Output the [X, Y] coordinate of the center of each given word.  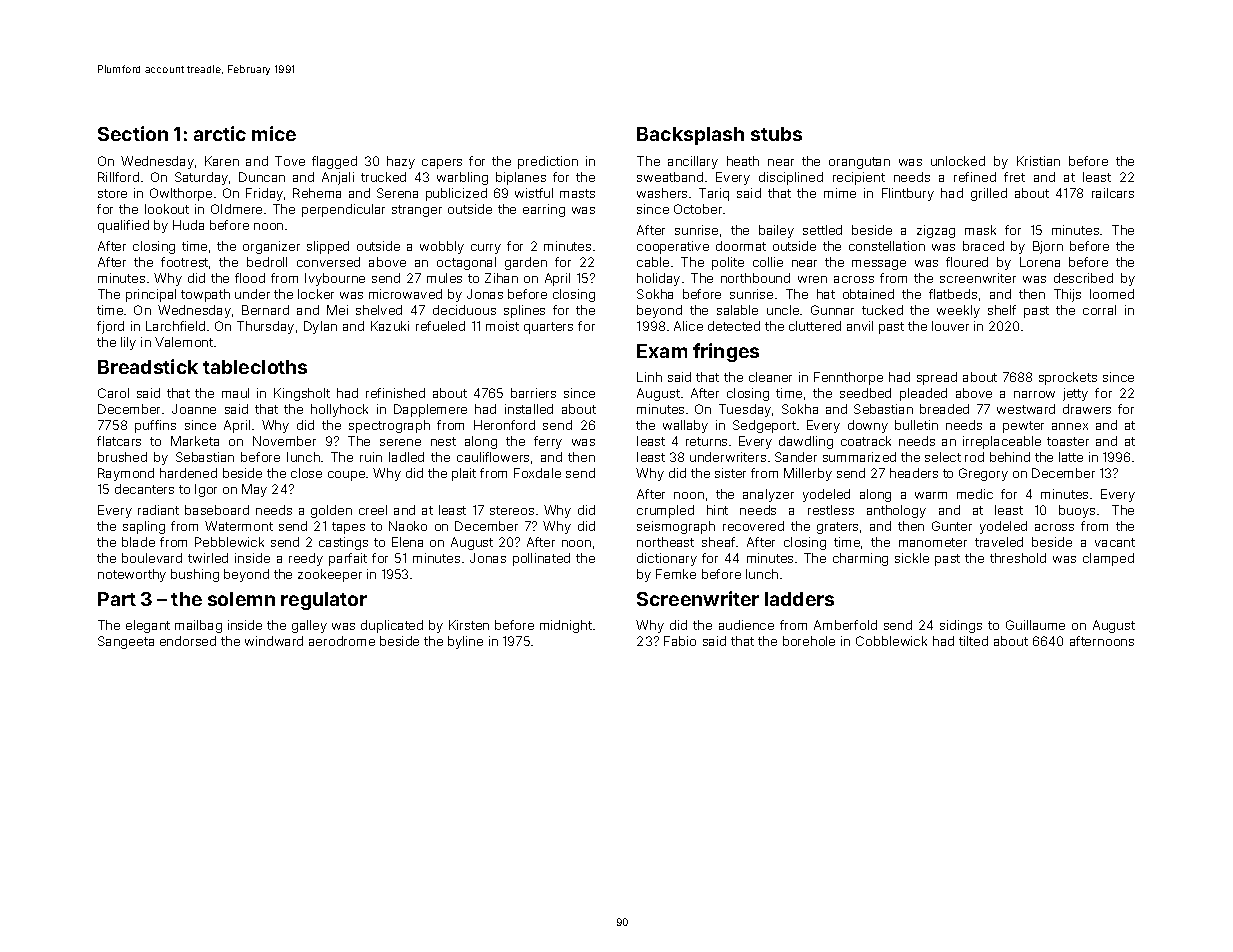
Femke [676, 574]
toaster [1068, 441]
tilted [973, 641]
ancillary [693, 162]
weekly [958, 311]
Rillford [118, 177]
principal [151, 295]
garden [526, 263]
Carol [113, 393]
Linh [649, 377]
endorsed [188, 641]
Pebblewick [229, 542]
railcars [1113, 193]
